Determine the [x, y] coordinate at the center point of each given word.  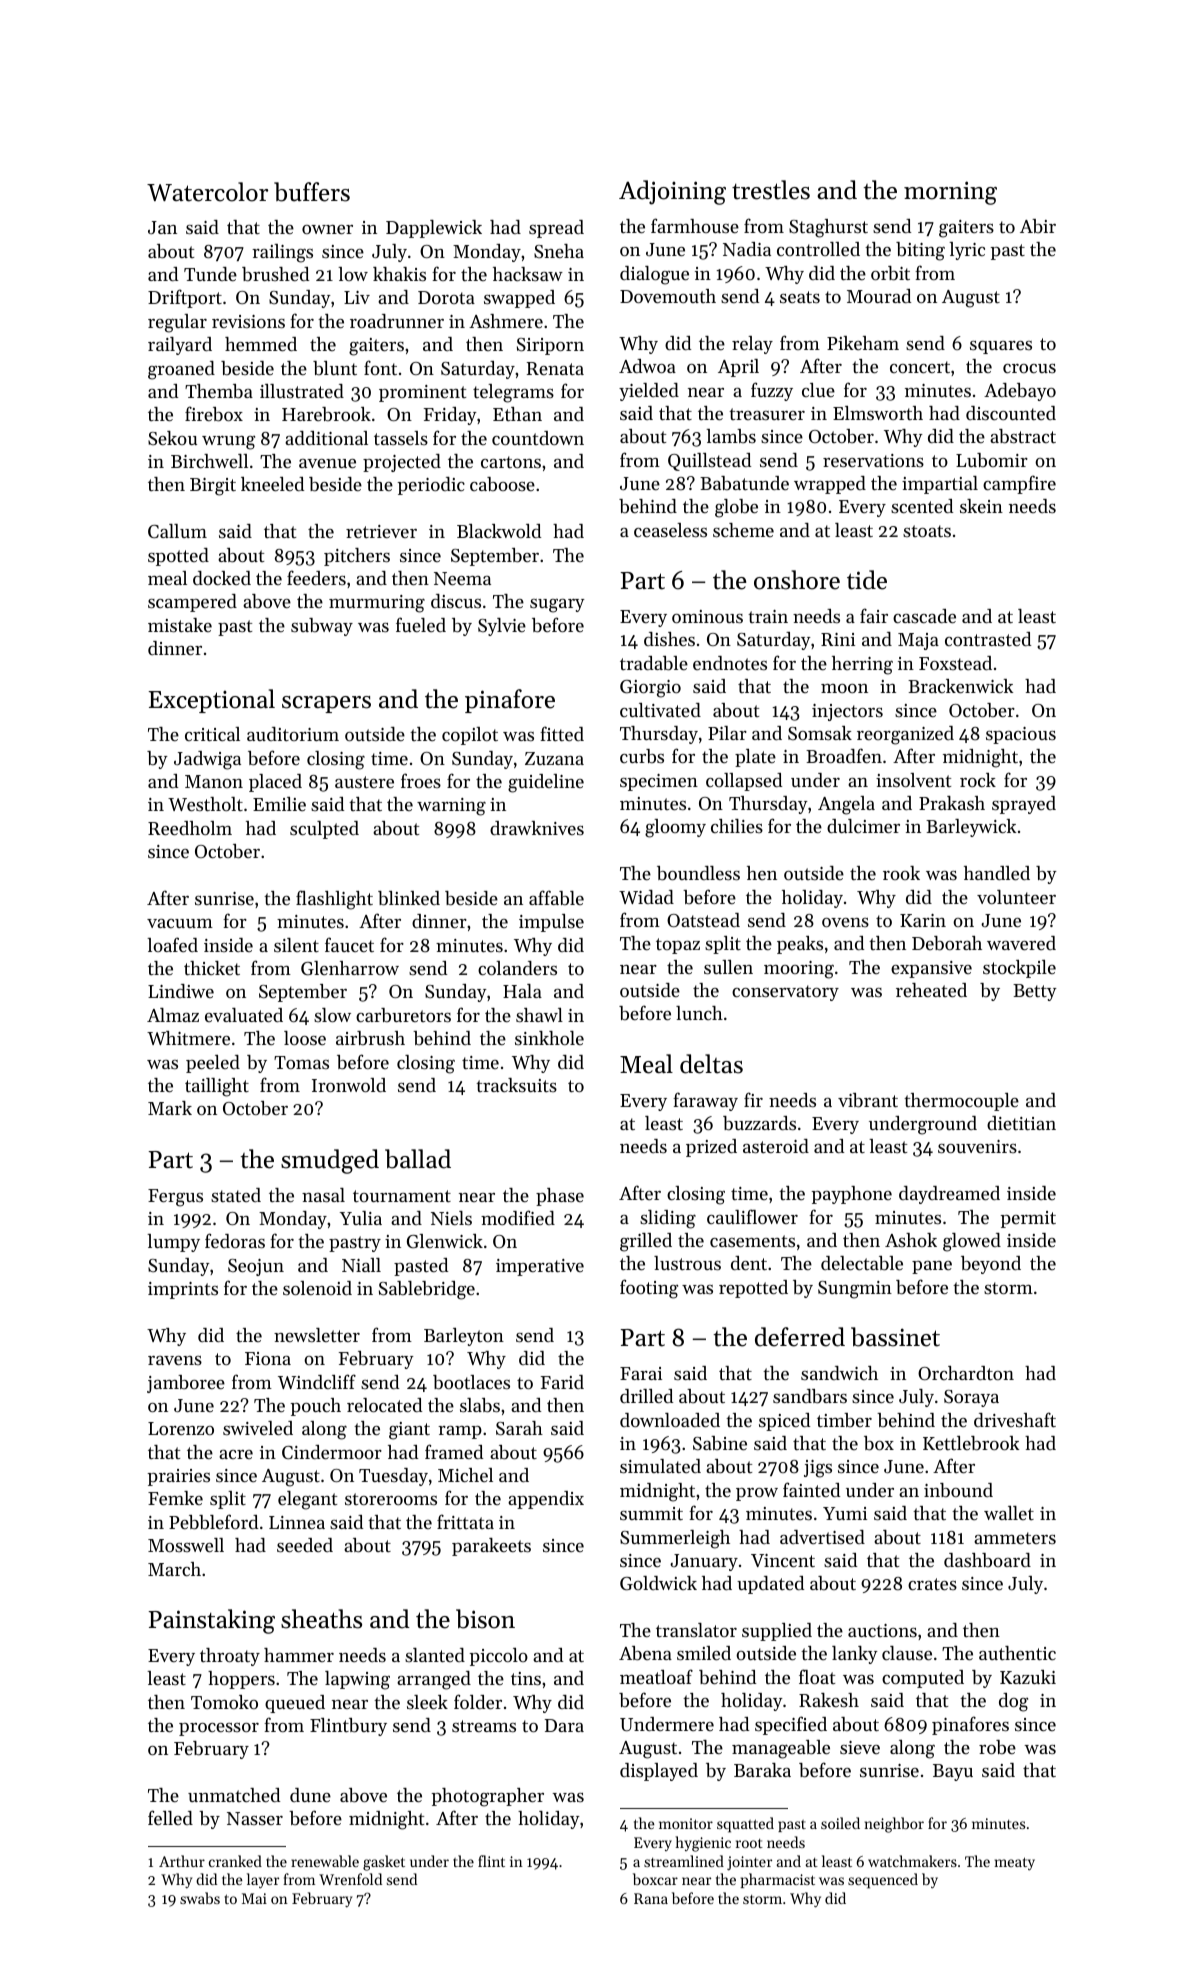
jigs [818, 1469]
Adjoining [672, 192]
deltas [711, 1064]
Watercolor [207, 192]
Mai [254, 1898]
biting [920, 251]
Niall [361, 1265]
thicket [212, 968]
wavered [1021, 943]
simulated [660, 1466]
